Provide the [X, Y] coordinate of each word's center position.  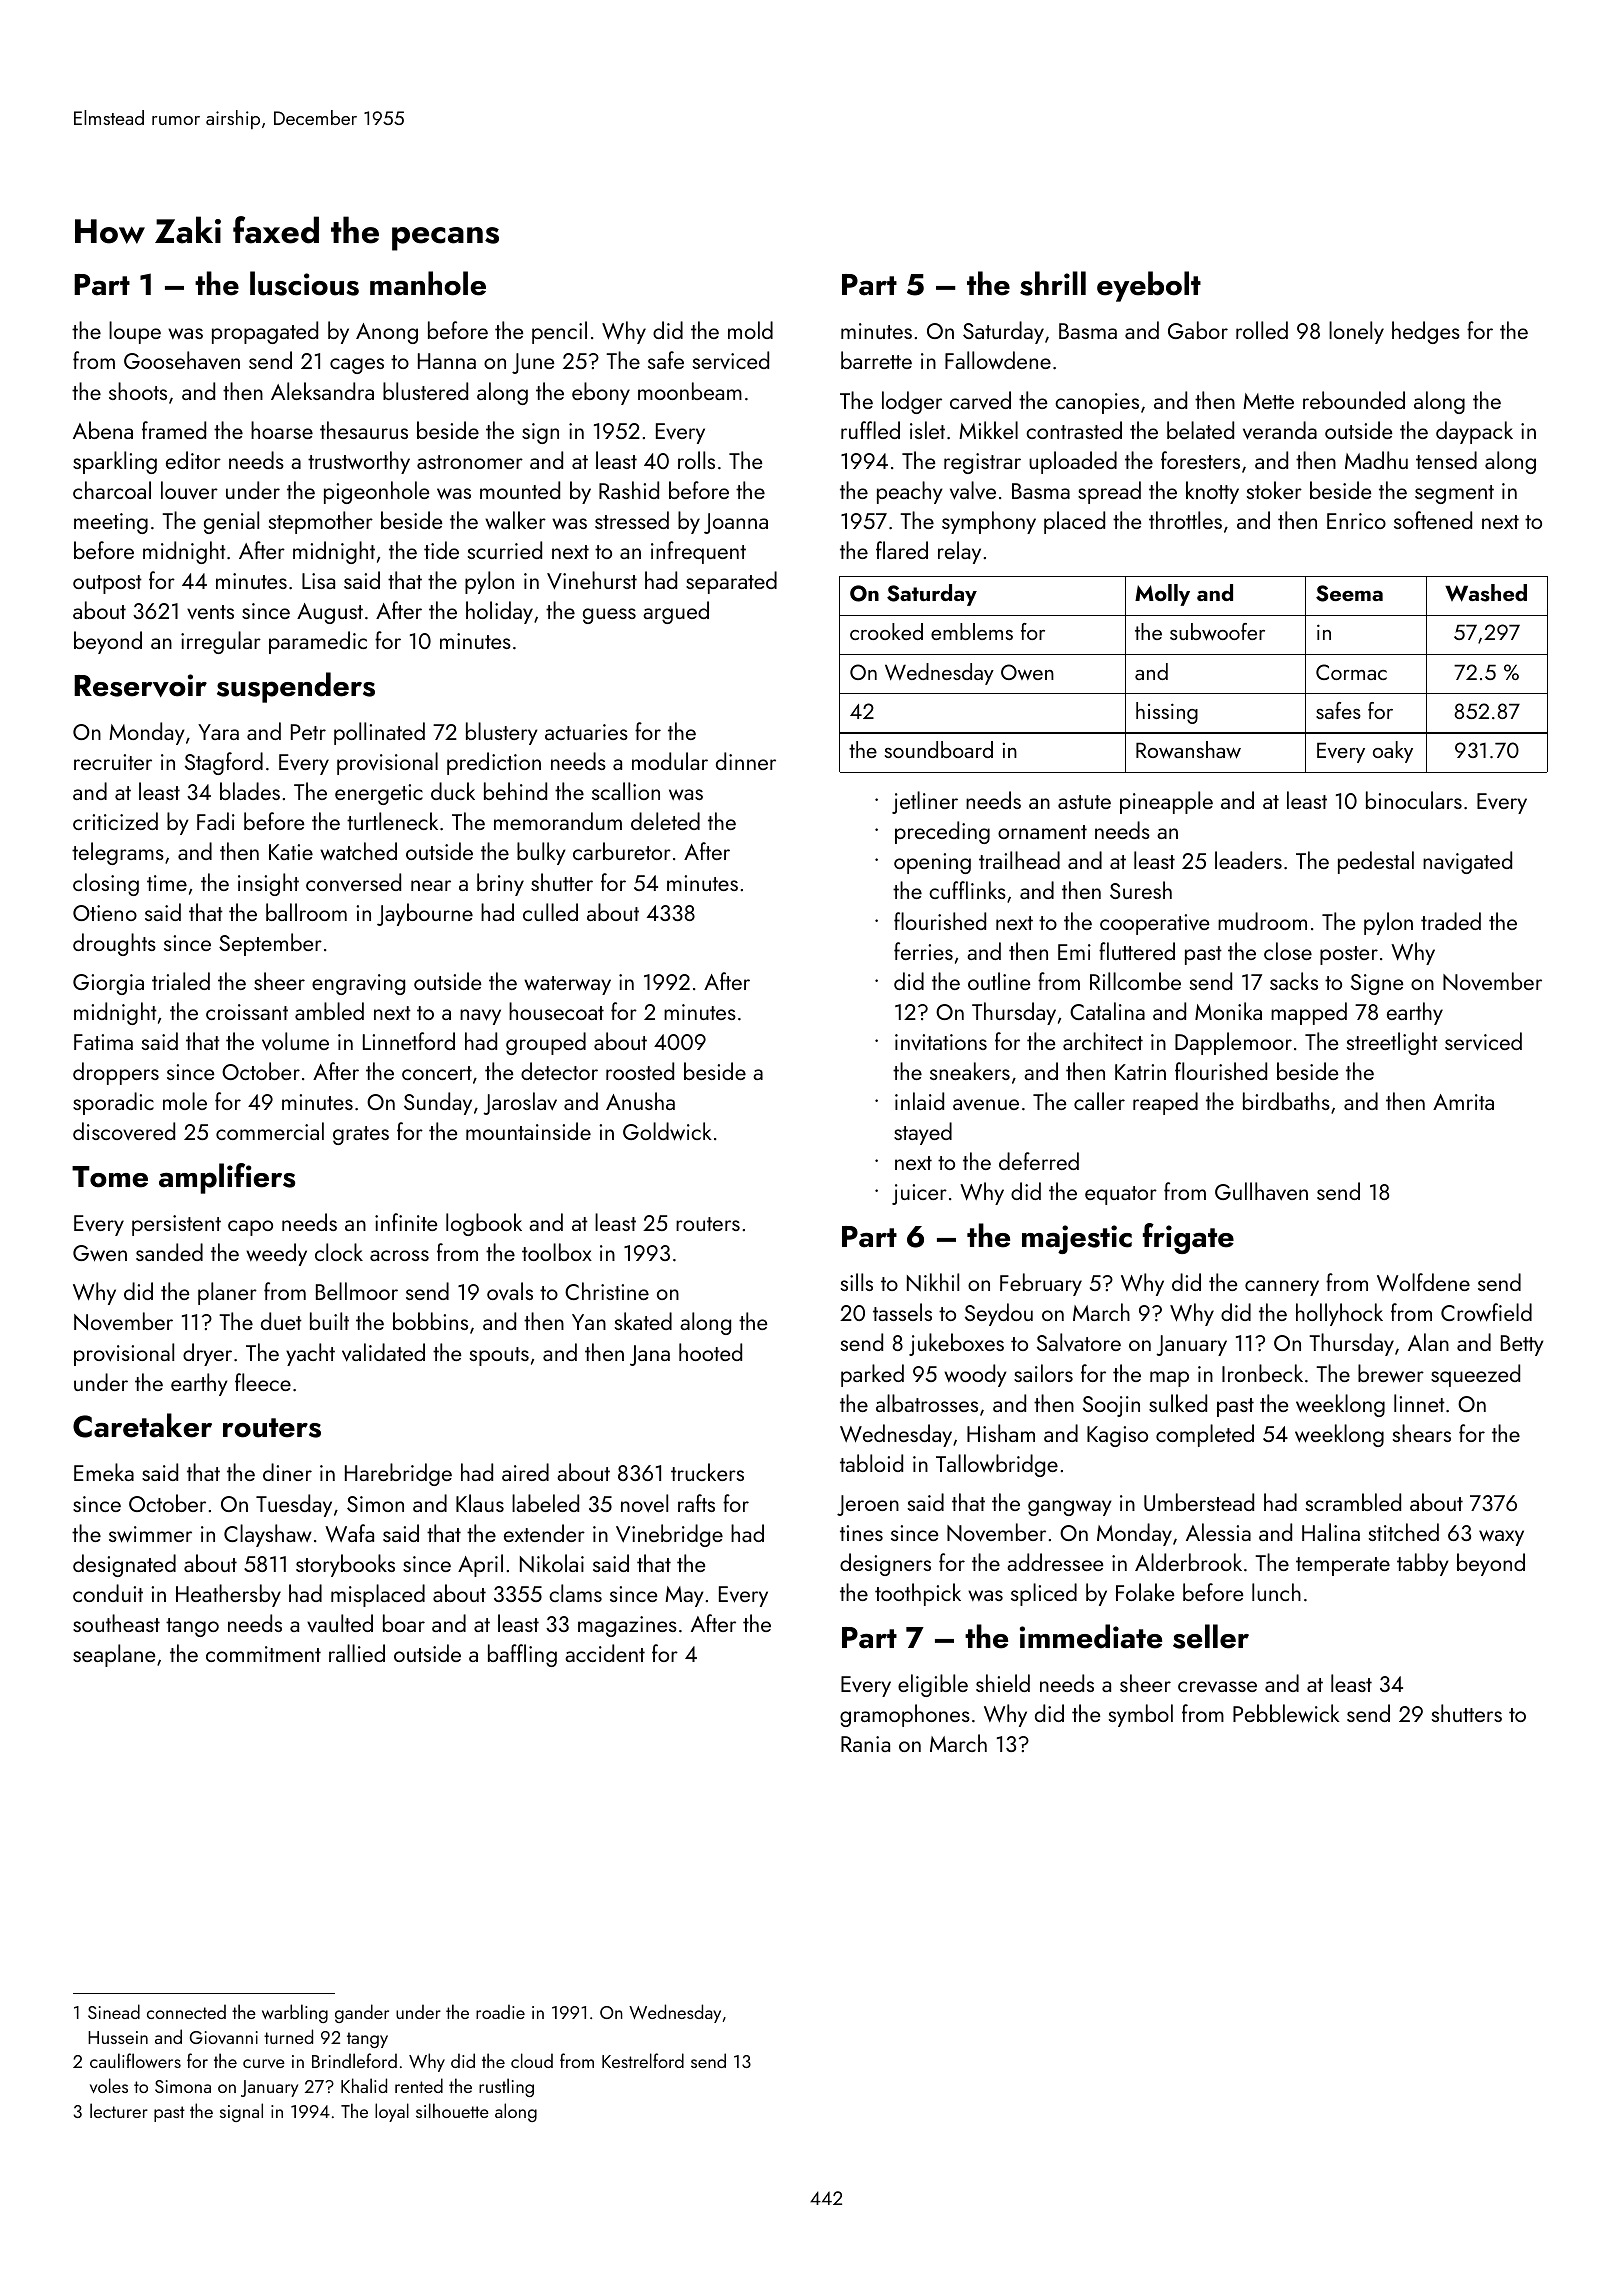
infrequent [698, 552]
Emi [1074, 952]
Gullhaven [1261, 1191]
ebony [601, 393]
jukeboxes [956, 1344]
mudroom [1262, 921]
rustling [506, 2087]
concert [437, 1073]
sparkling [115, 462]
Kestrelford [643, 2060]
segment [1454, 494]
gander [362, 2013]
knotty [1212, 492]
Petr [308, 732]
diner [287, 1472]
